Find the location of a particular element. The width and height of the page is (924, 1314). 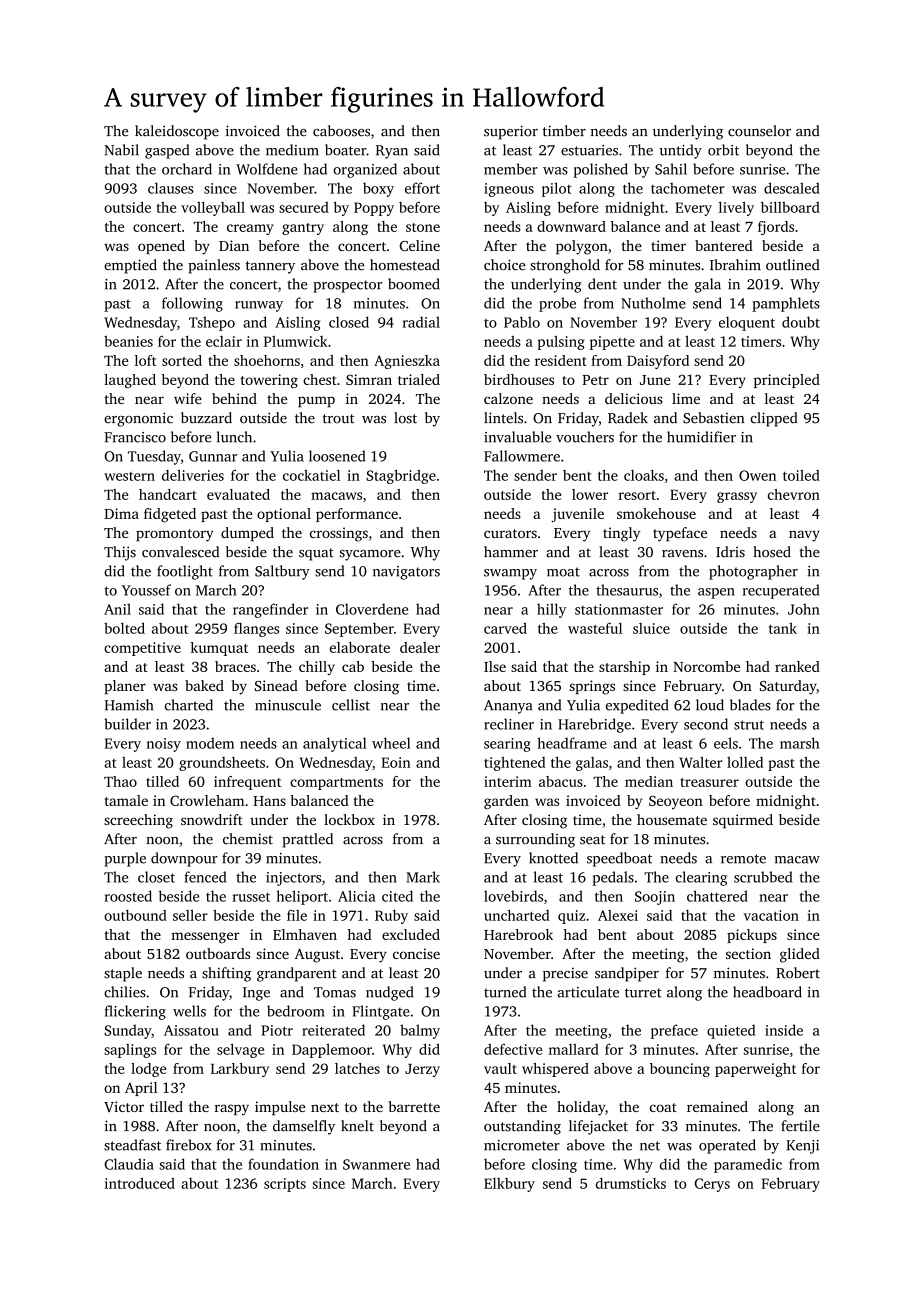

Cerys is located at coordinates (712, 1185).
